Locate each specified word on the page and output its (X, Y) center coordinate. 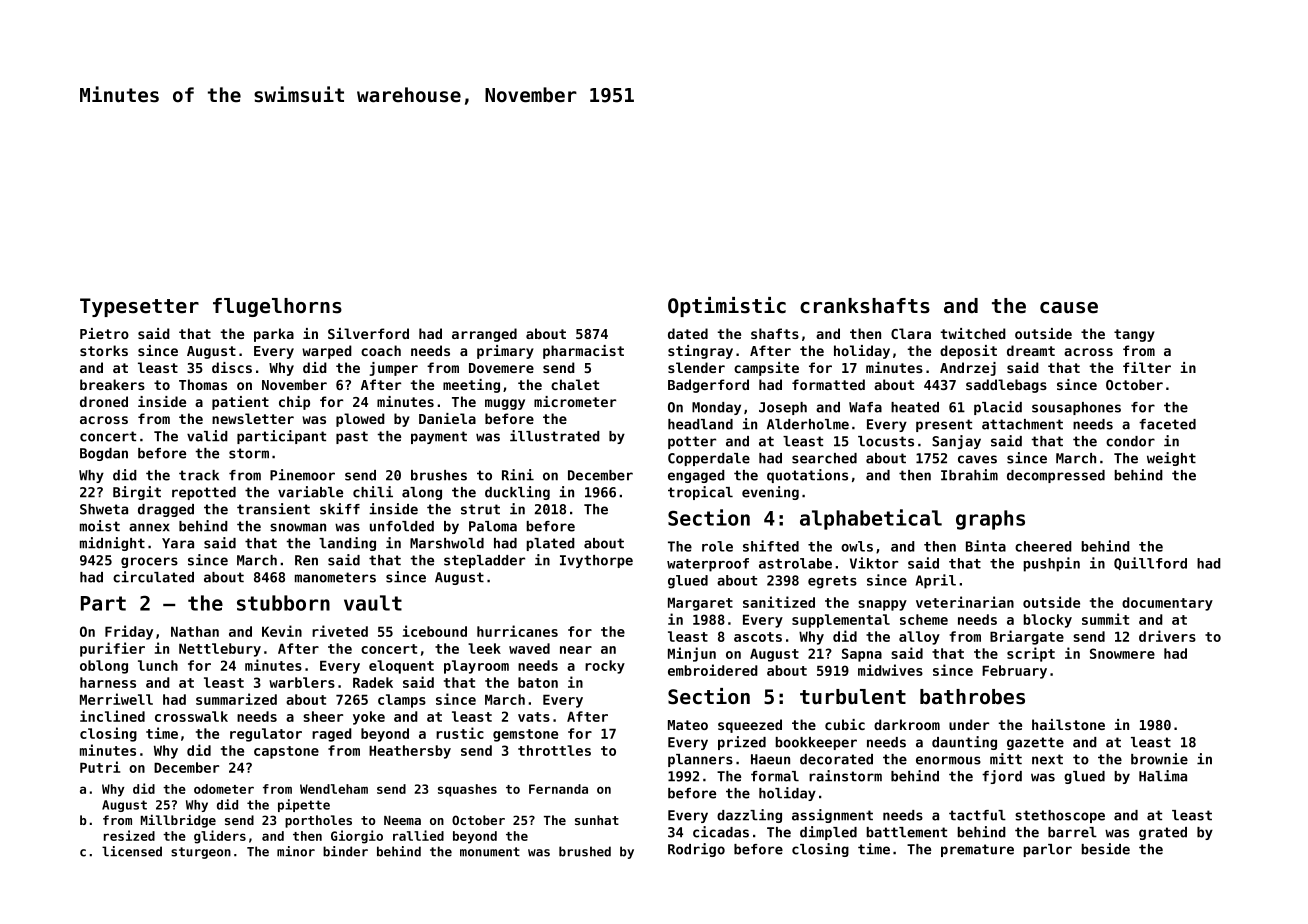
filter (1147, 367)
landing (347, 544)
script (1031, 654)
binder (345, 851)
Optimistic (727, 307)
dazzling (749, 816)
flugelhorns (277, 307)
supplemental (841, 621)
